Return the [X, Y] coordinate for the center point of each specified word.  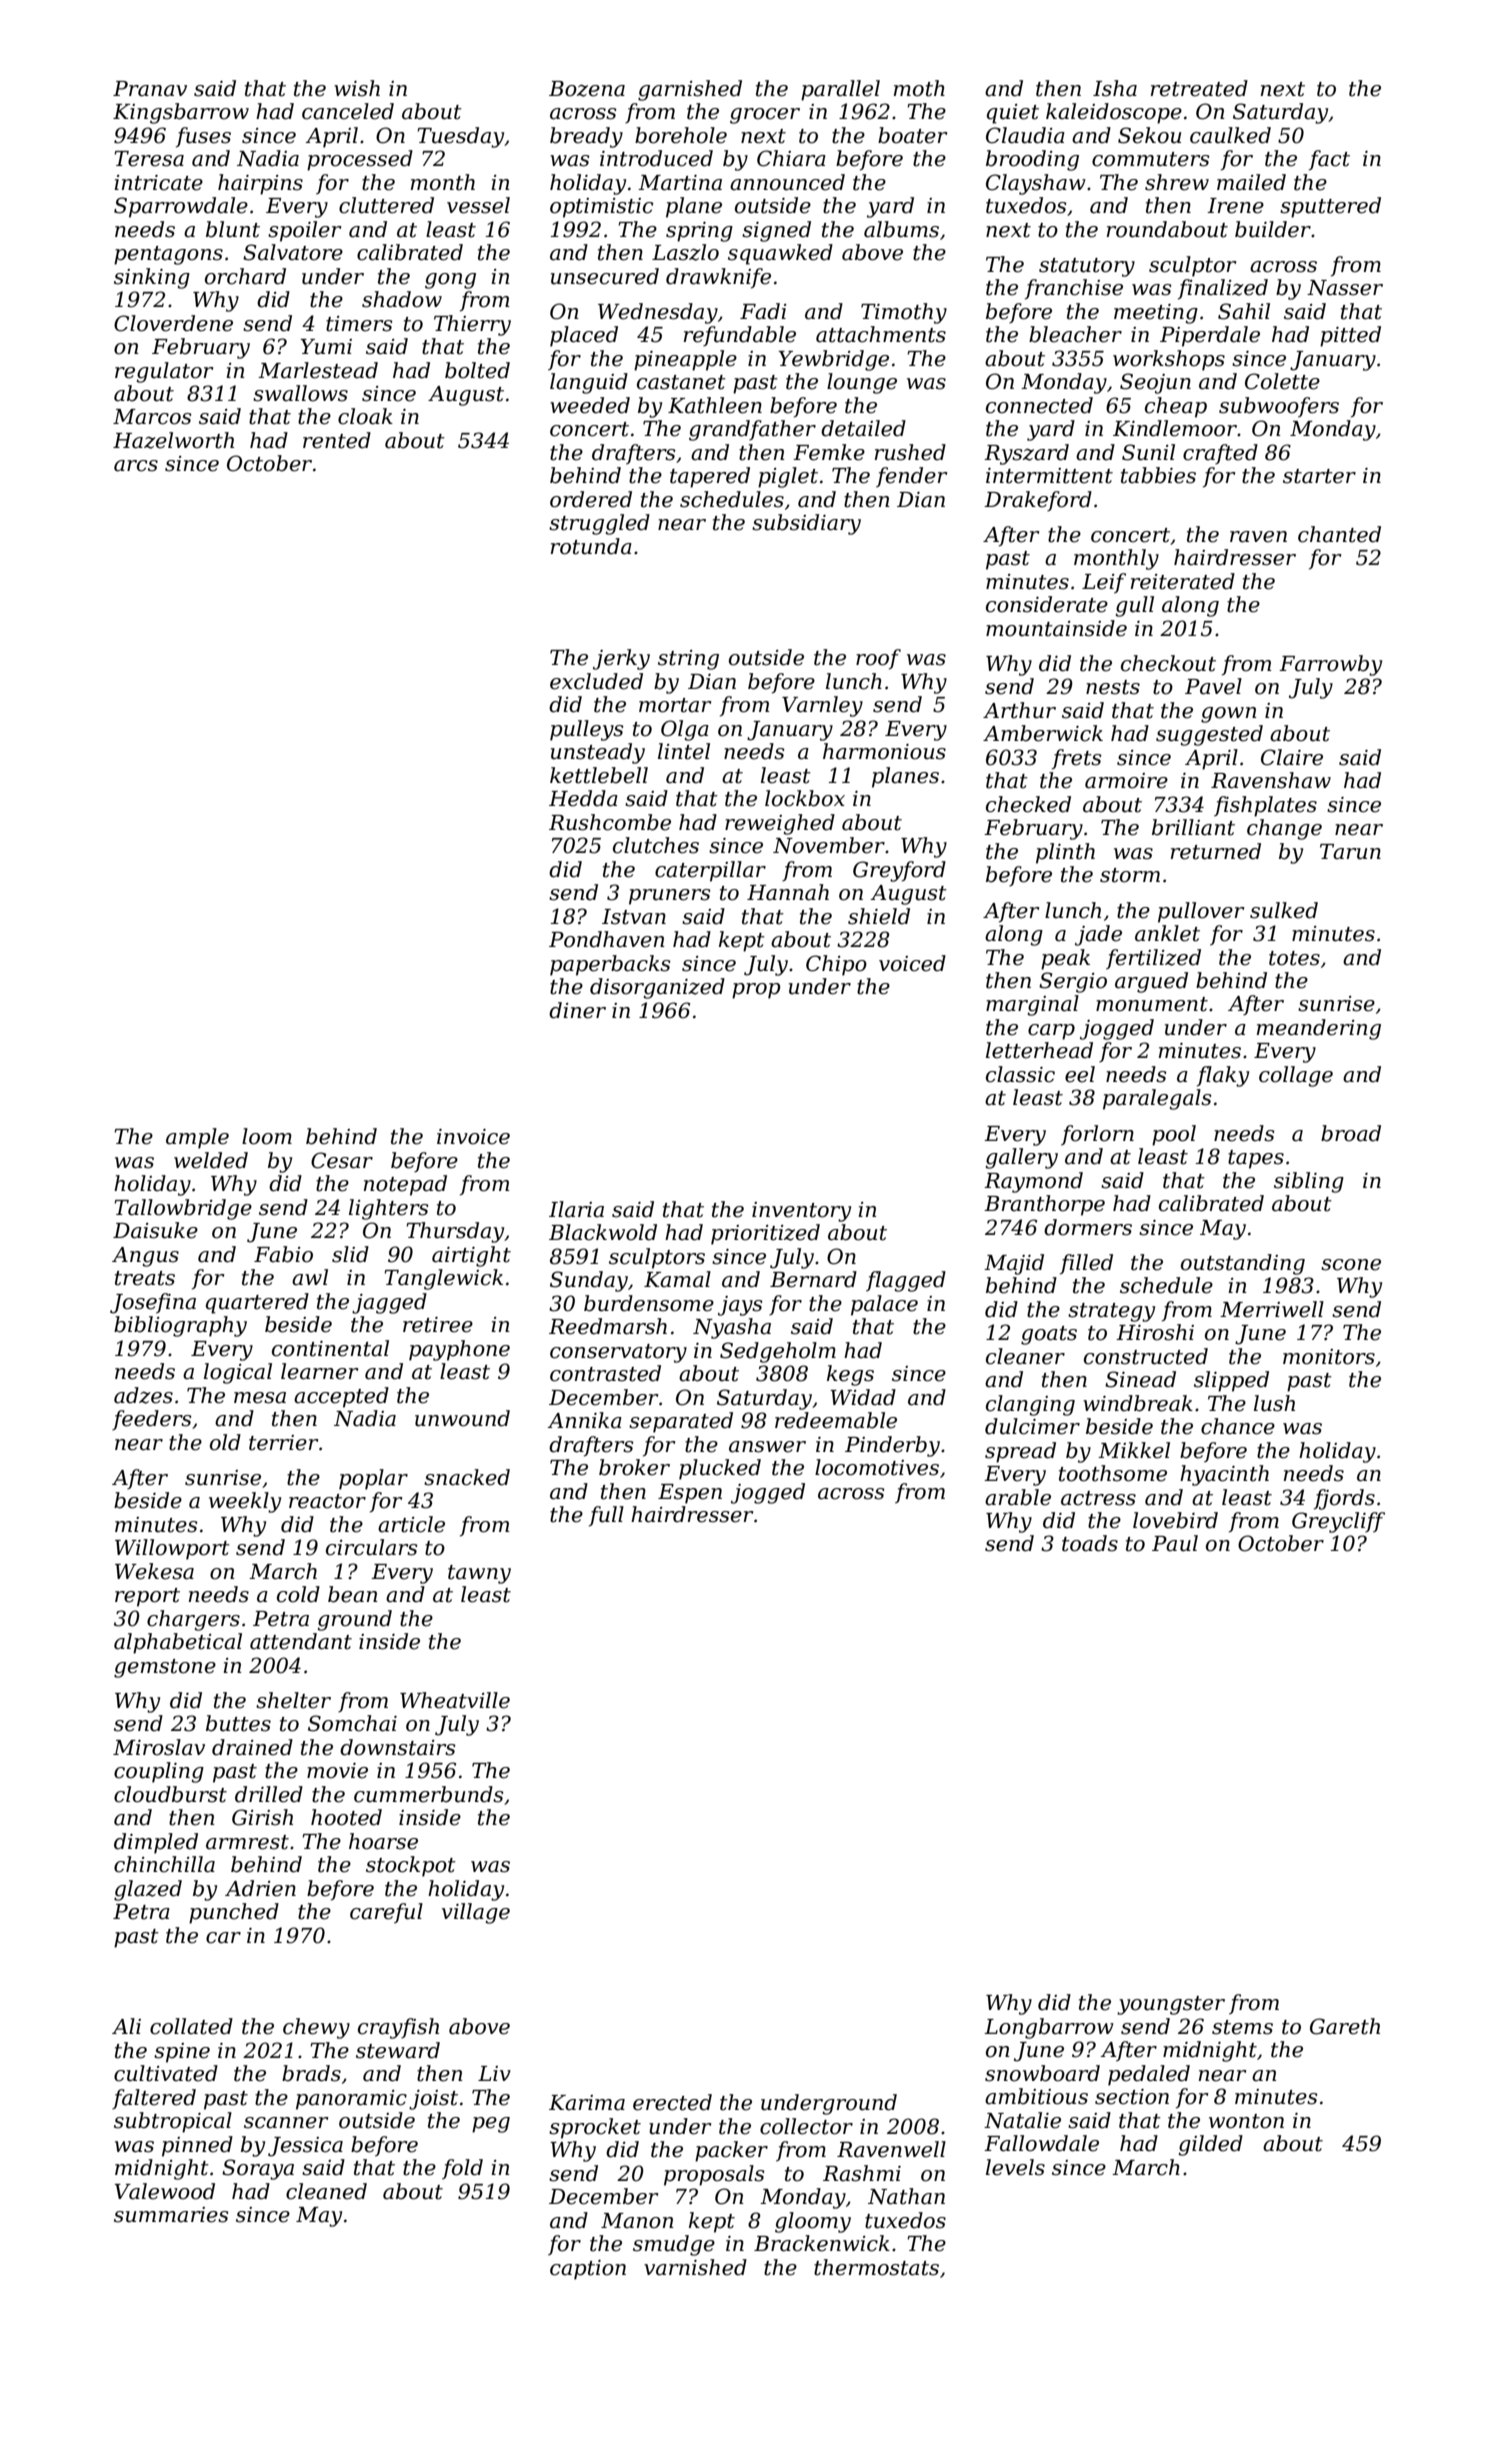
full [606, 1516]
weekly [245, 1502]
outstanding [1243, 1264]
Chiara [791, 158]
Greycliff [1338, 1522]
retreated [1199, 88]
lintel [684, 751]
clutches [656, 845]
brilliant [1193, 827]
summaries [171, 2215]
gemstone [165, 1668]
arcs [136, 466]
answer [767, 1447]
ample [197, 1138]
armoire [1126, 781]
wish [357, 88]
